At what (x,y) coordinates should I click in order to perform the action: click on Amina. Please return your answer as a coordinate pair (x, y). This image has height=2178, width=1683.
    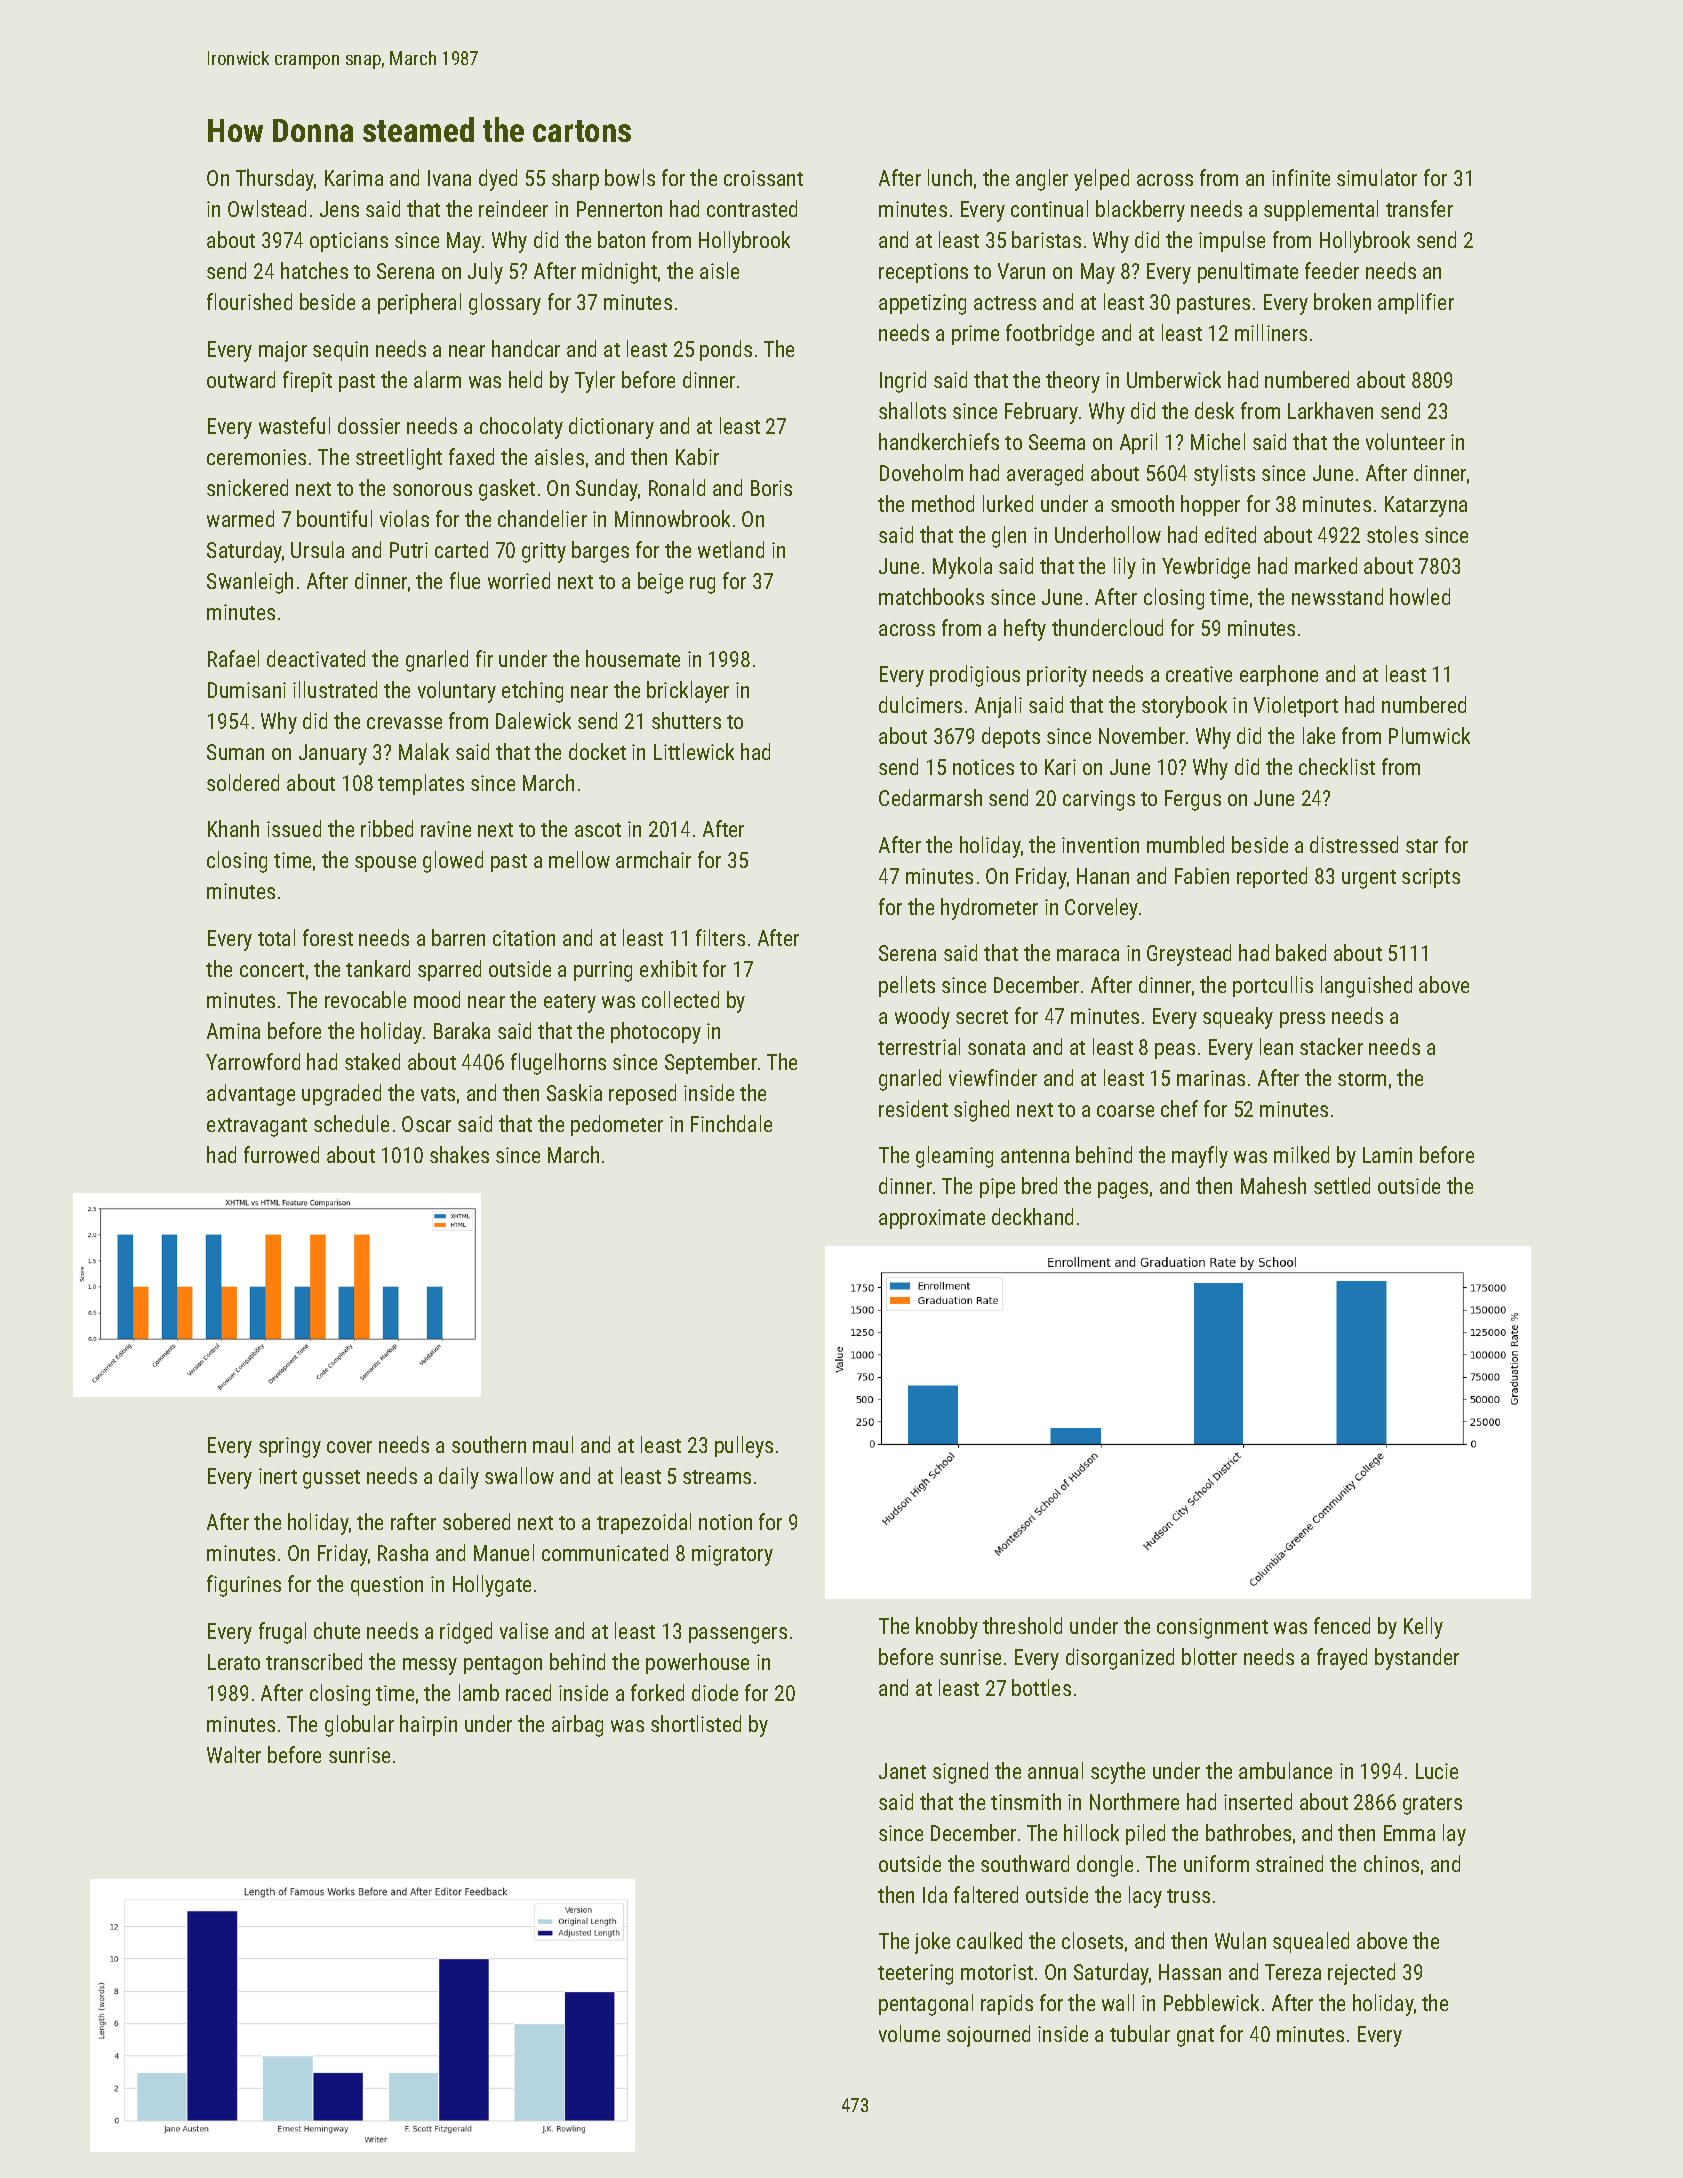
    Looking at the image, I should click on (233, 1031).
